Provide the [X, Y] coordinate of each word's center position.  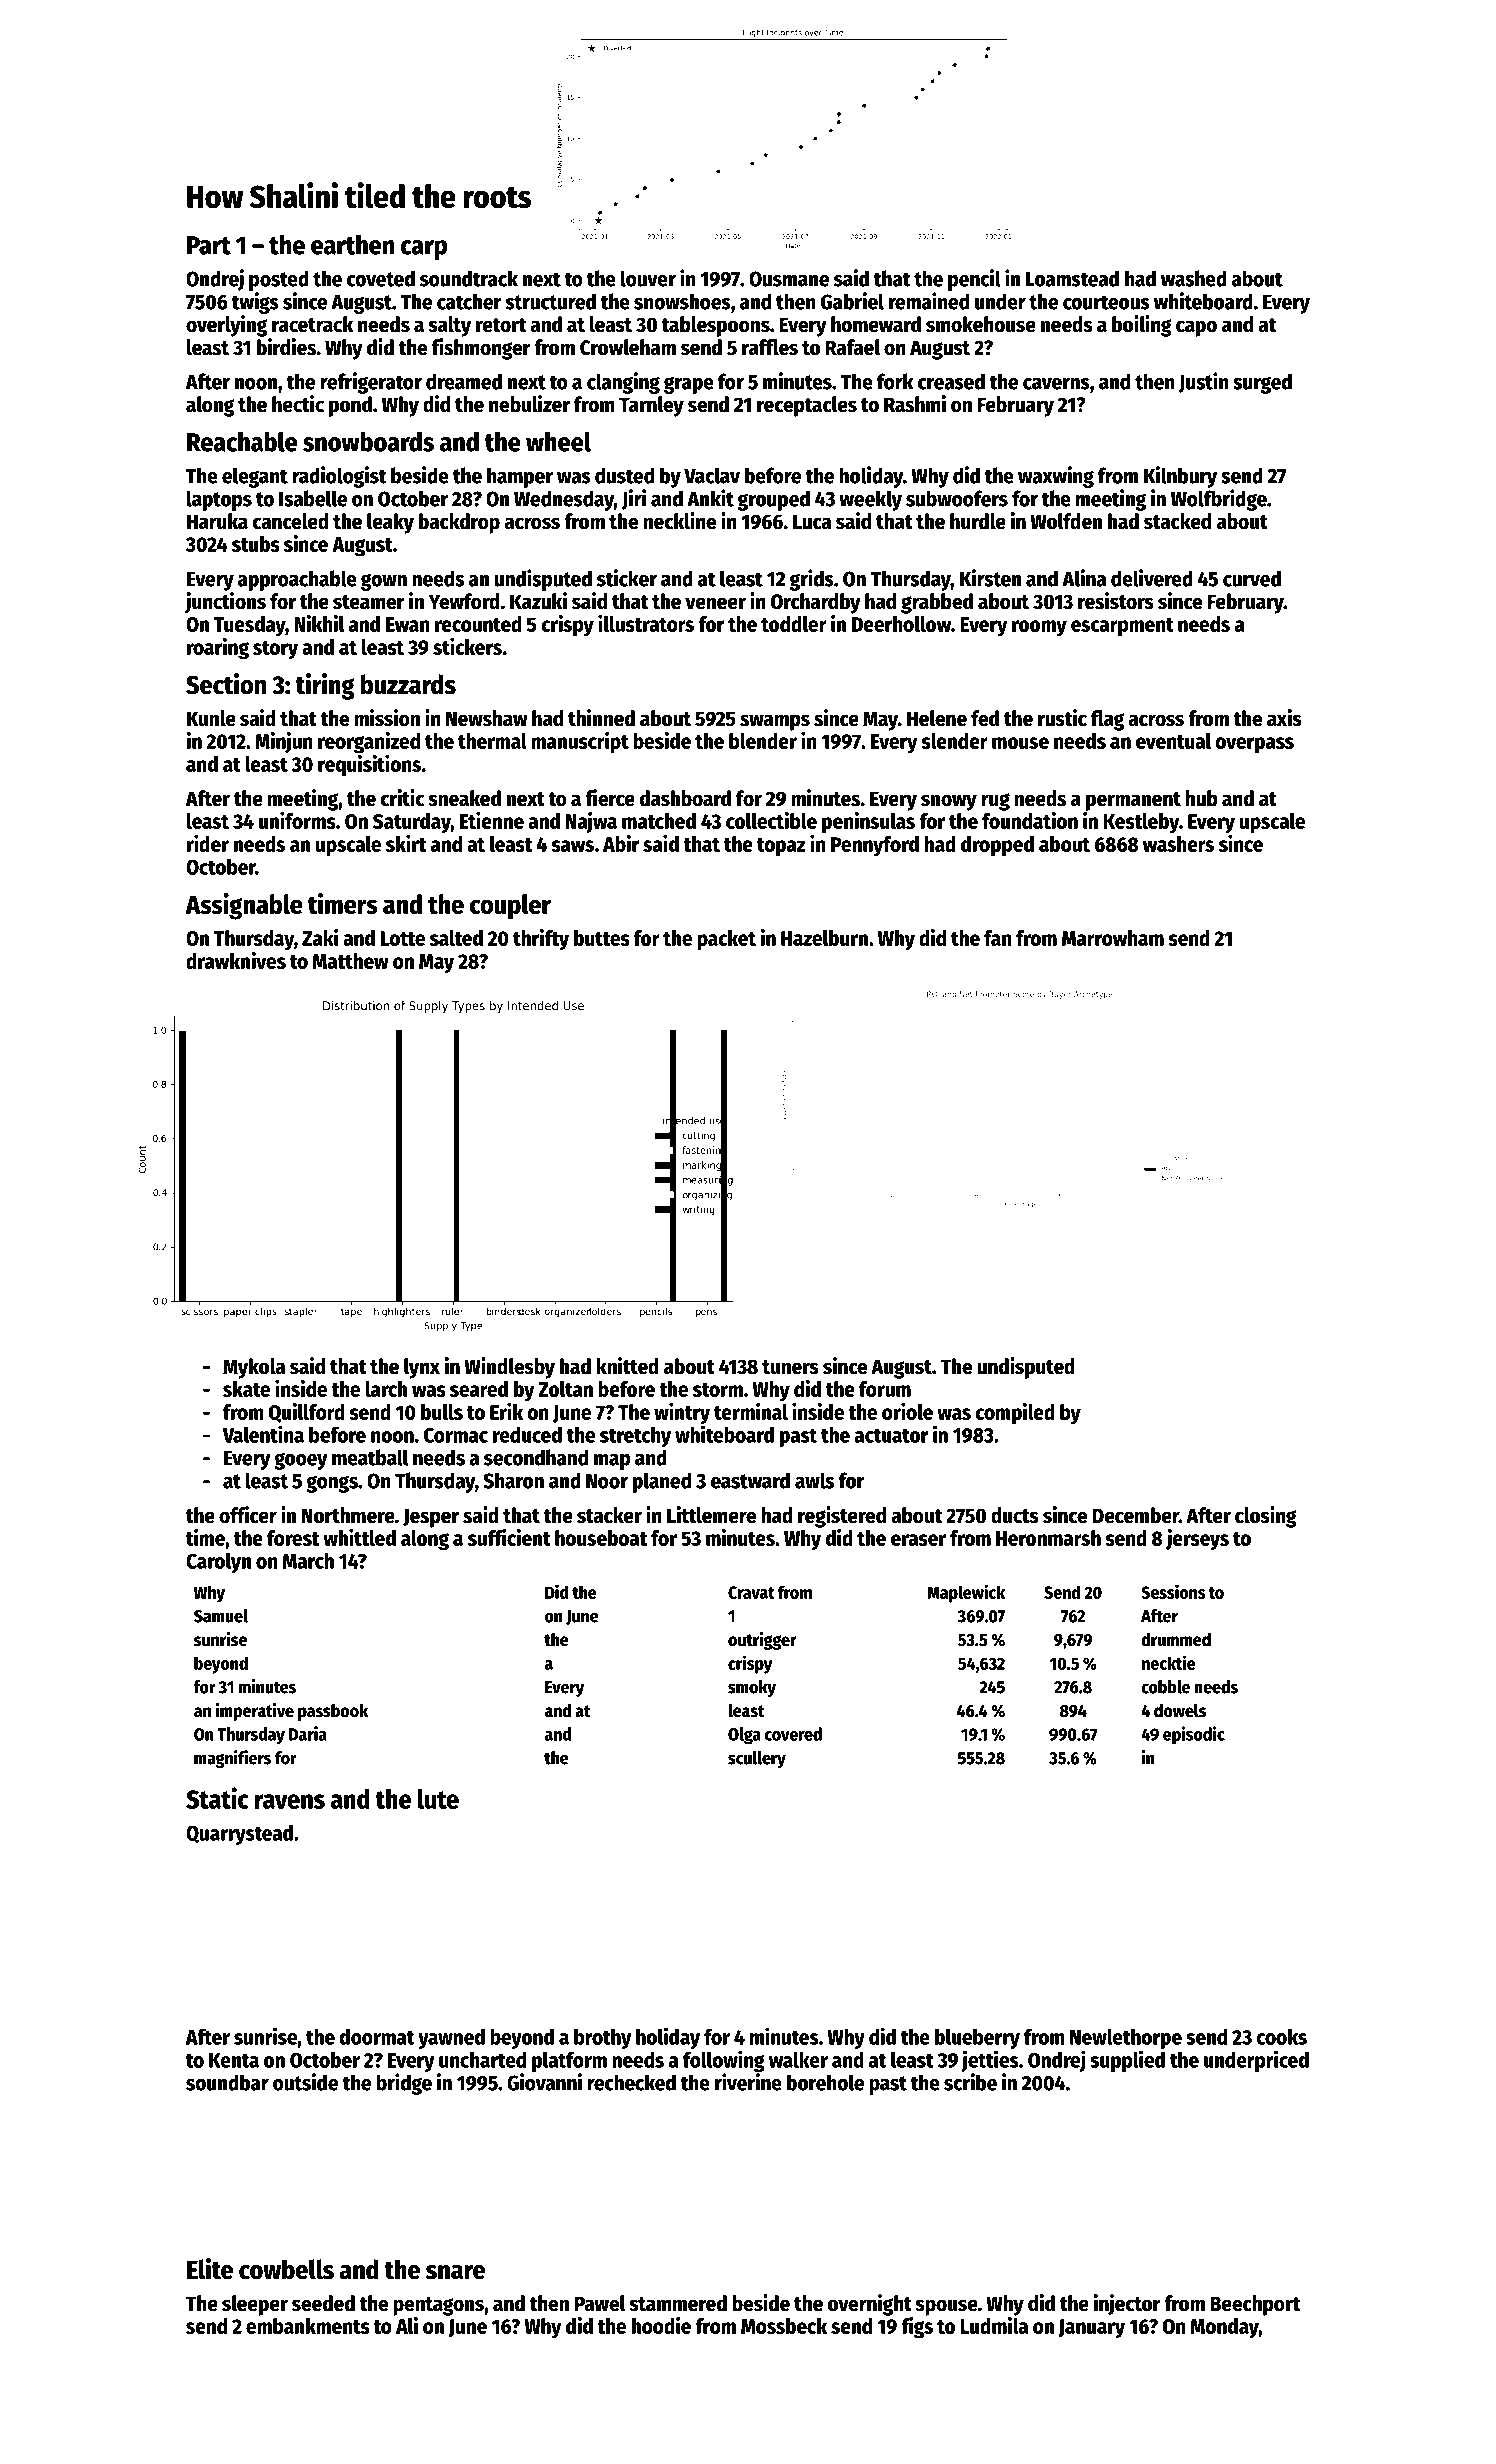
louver [648, 278]
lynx [422, 1368]
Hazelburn [824, 938]
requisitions [369, 766]
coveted [381, 278]
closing [1266, 1517]
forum [885, 1389]
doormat [377, 2037]
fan [998, 938]
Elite [210, 2269]
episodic [1194, 1735]
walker [798, 2060]
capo [1196, 328]
